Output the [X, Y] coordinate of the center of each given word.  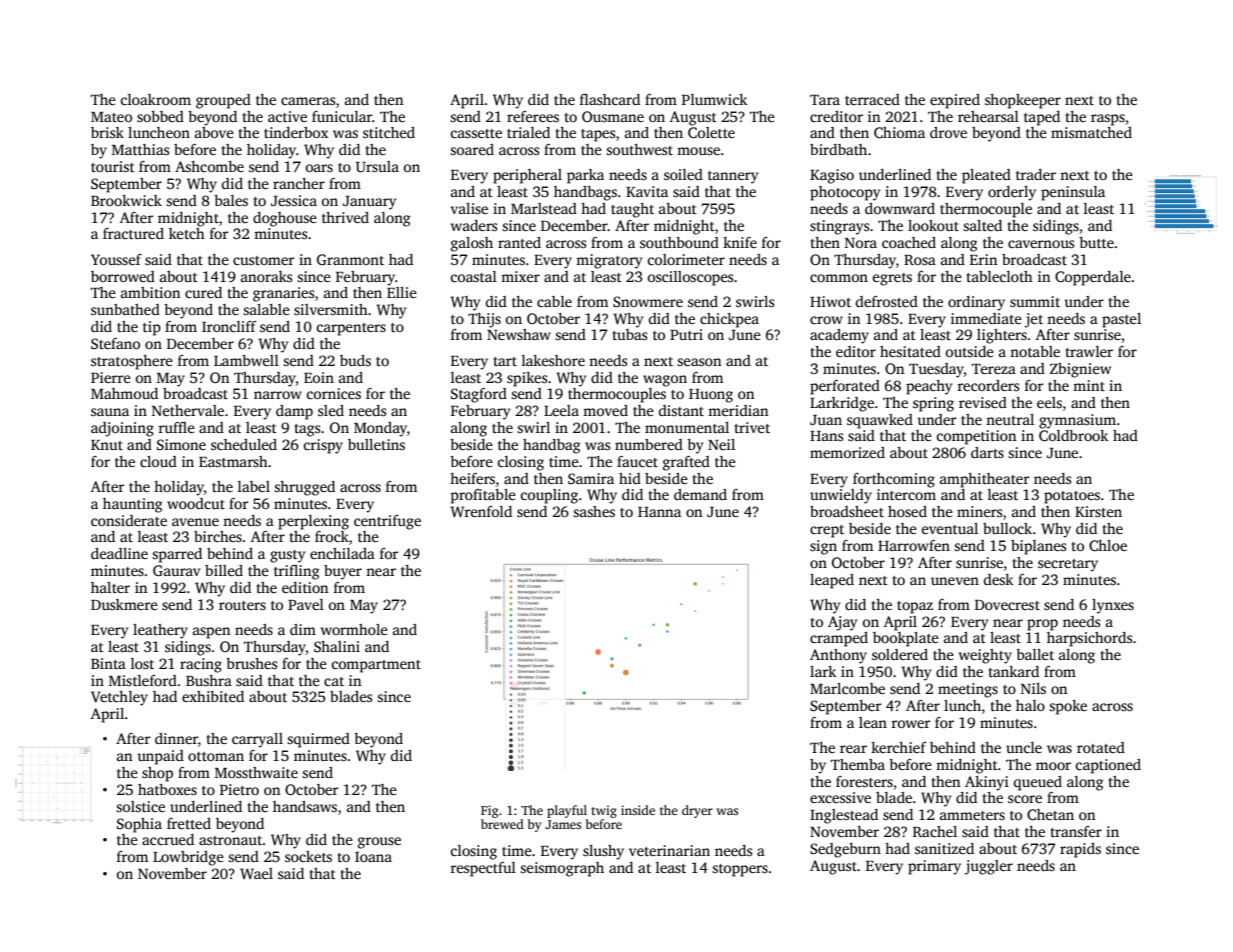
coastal [474, 276]
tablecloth [1000, 276]
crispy [323, 446]
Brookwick [126, 200]
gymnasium [1077, 421]
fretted [189, 823]
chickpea [729, 320]
